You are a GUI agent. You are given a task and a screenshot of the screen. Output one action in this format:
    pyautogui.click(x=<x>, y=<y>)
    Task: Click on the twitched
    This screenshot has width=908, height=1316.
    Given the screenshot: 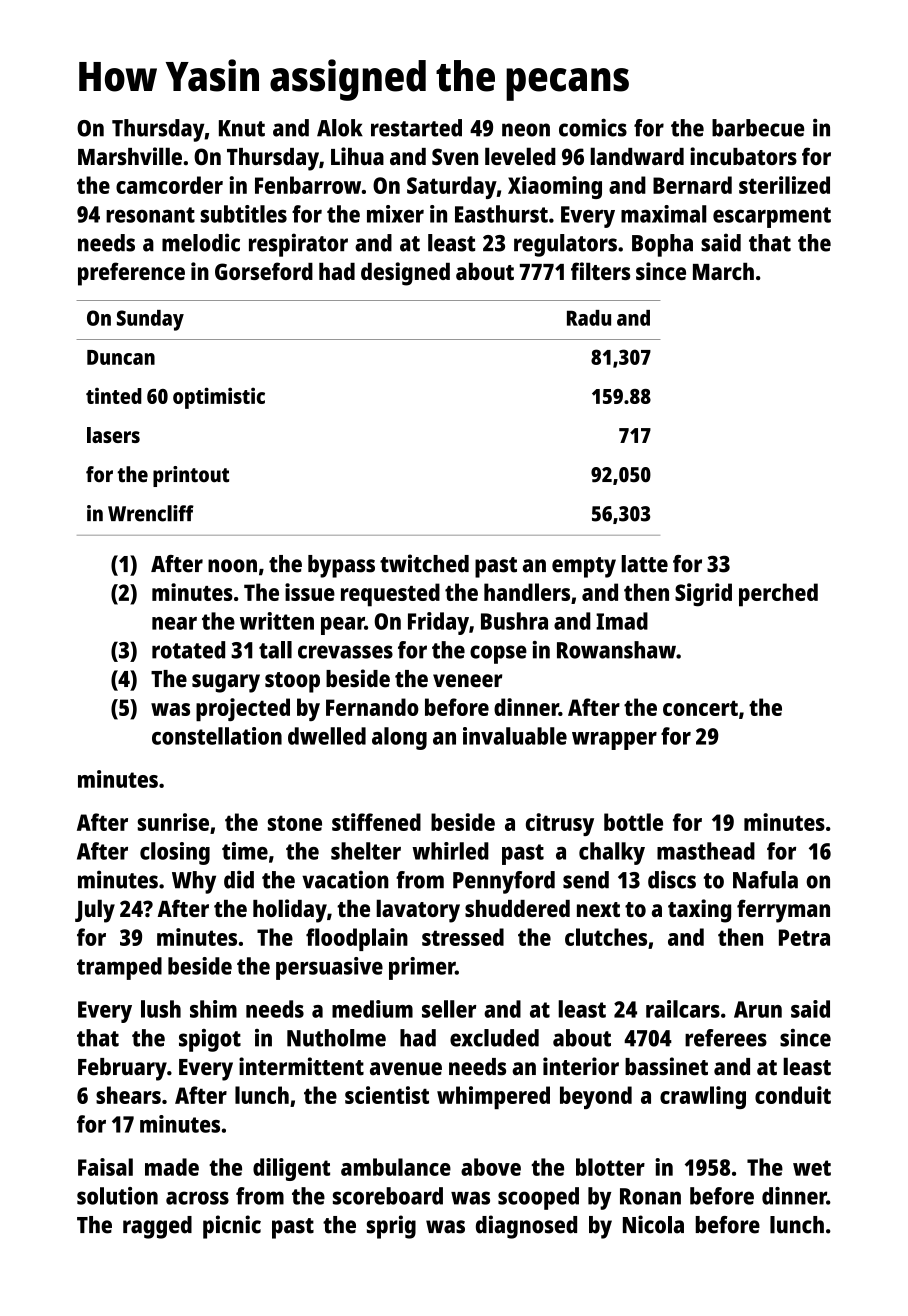 What is the action you would take?
    pyautogui.click(x=424, y=563)
